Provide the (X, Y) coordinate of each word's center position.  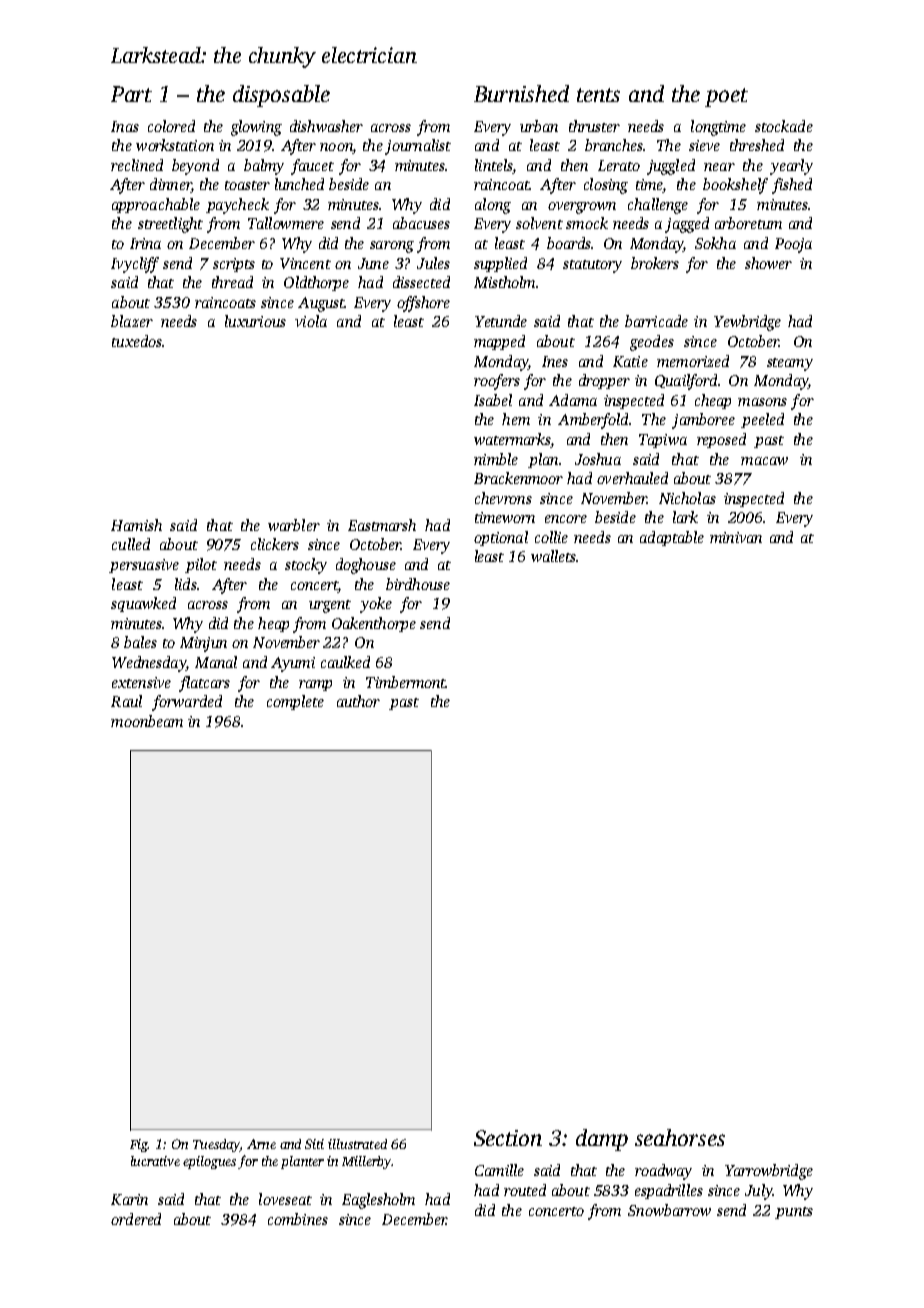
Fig (138, 1145)
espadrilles (669, 1191)
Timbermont (406, 682)
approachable (156, 205)
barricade (656, 321)
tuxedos (137, 341)
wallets (553, 556)
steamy (790, 364)
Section (508, 1138)
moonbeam (147, 721)
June (373, 263)
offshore (423, 304)
